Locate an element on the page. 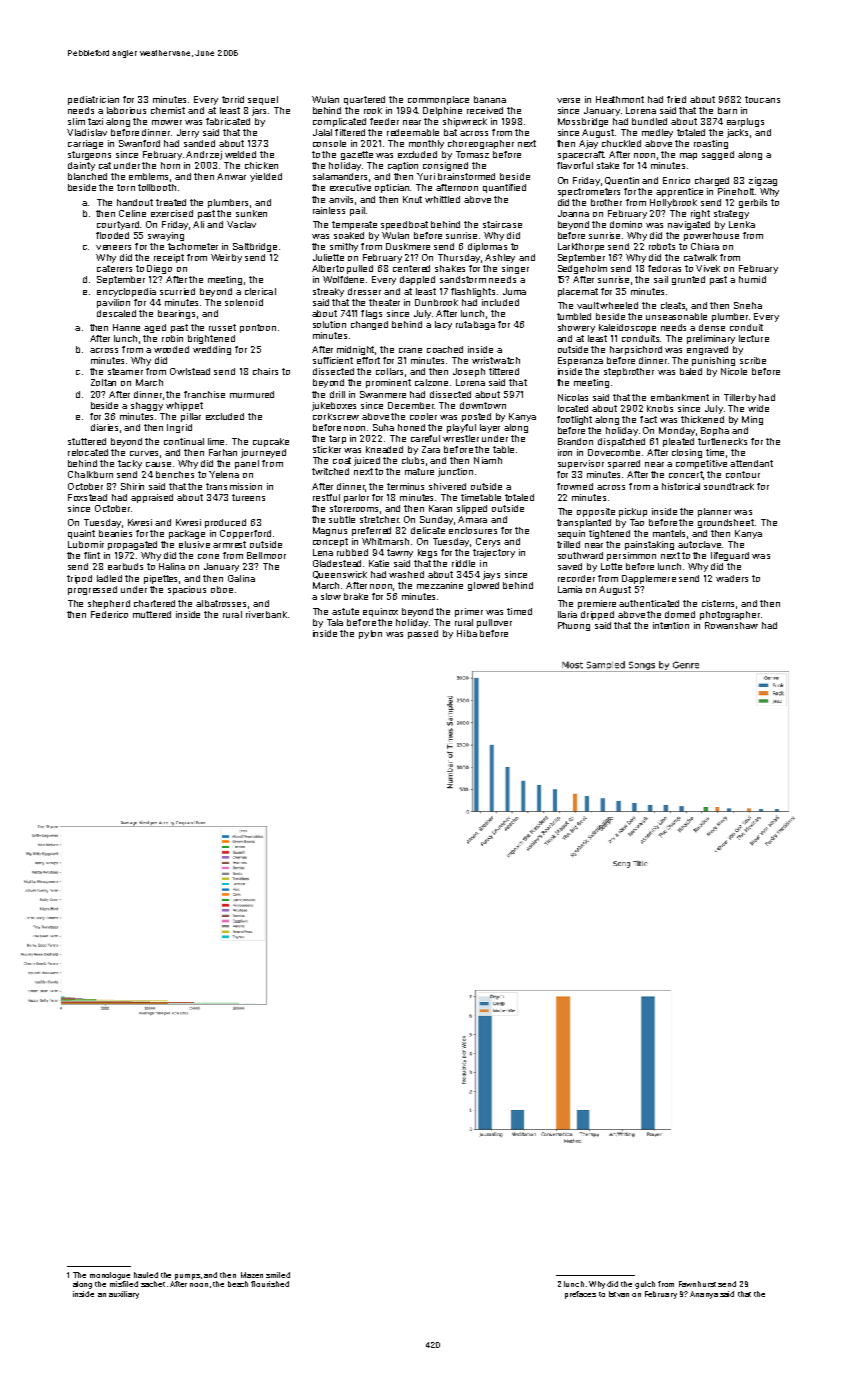 The image size is (849, 1400). equinox is located at coordinates (380, 612).
